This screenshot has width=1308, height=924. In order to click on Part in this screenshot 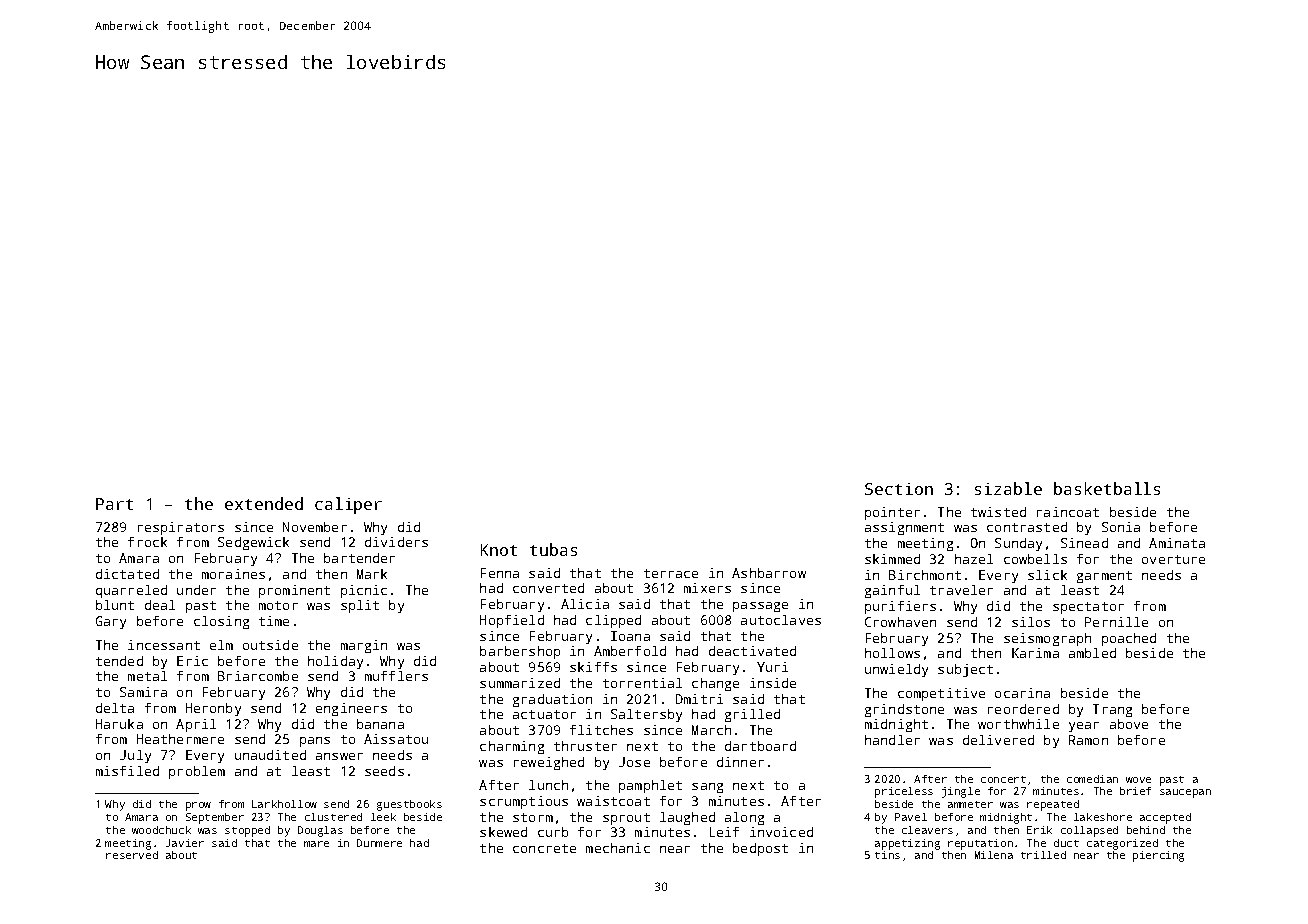, I will do `click(114, 504)`.
